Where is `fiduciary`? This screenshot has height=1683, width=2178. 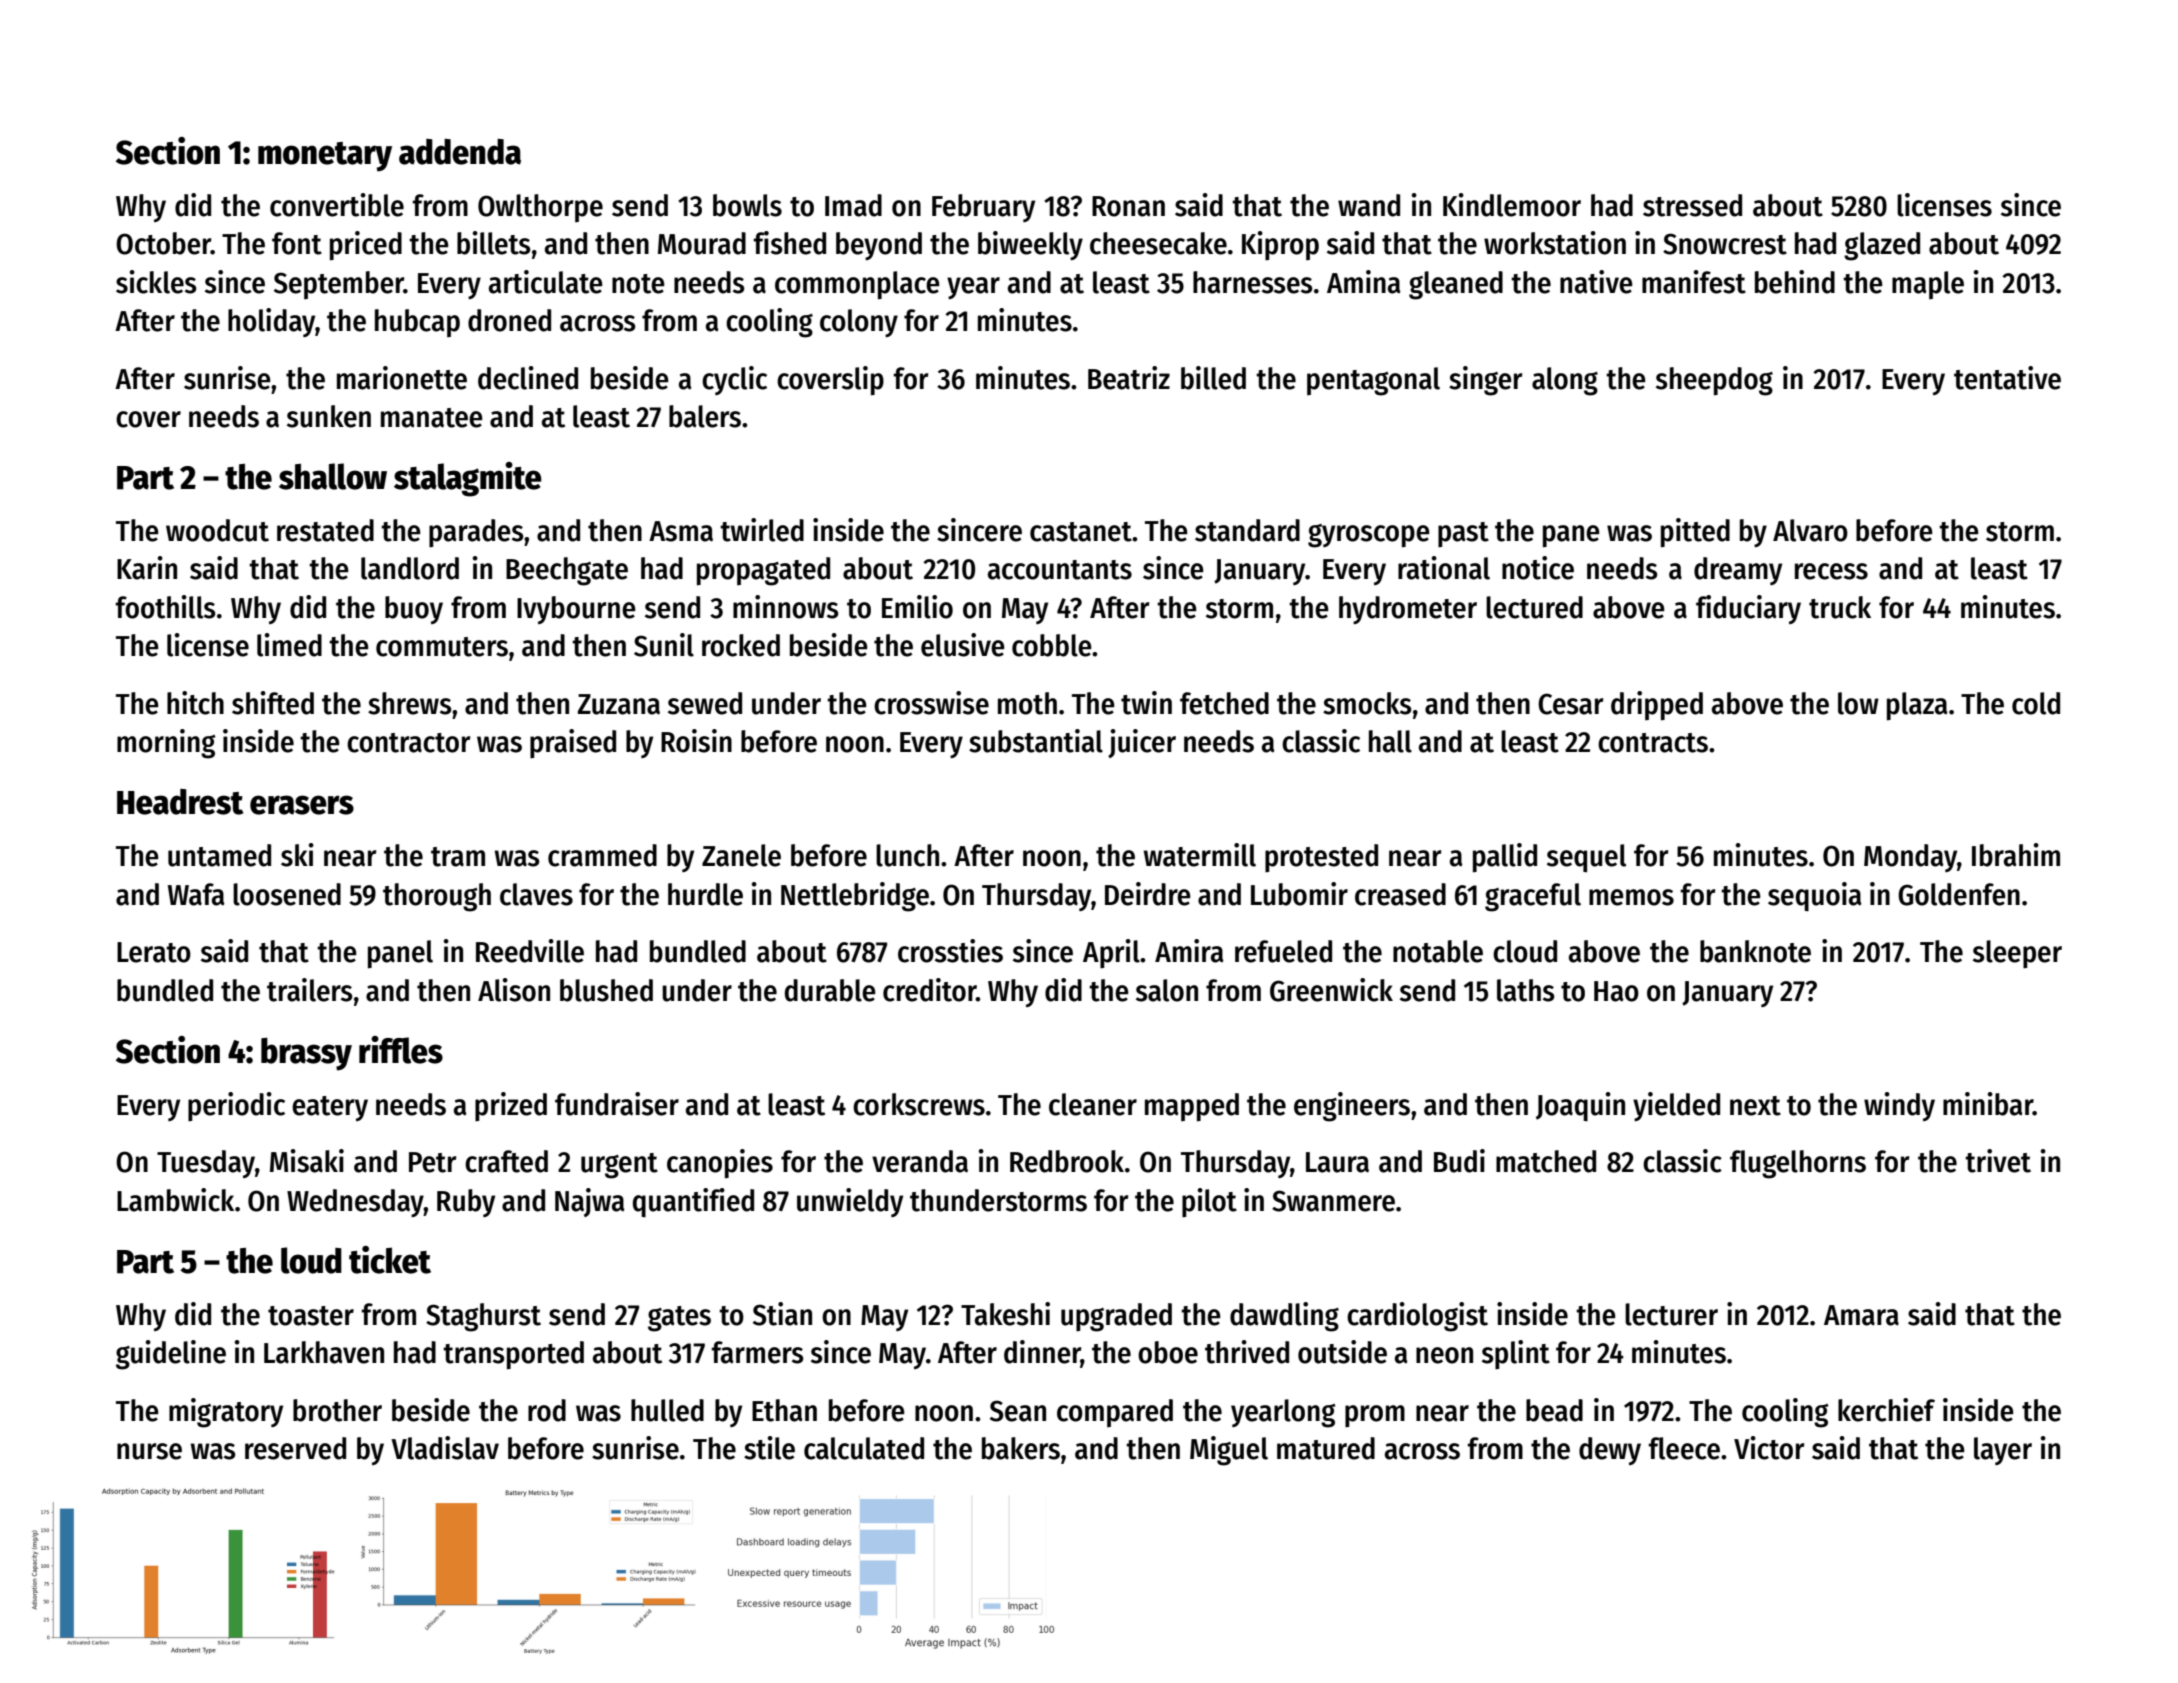 fiduciary is located at coordinates (1748, 609).
